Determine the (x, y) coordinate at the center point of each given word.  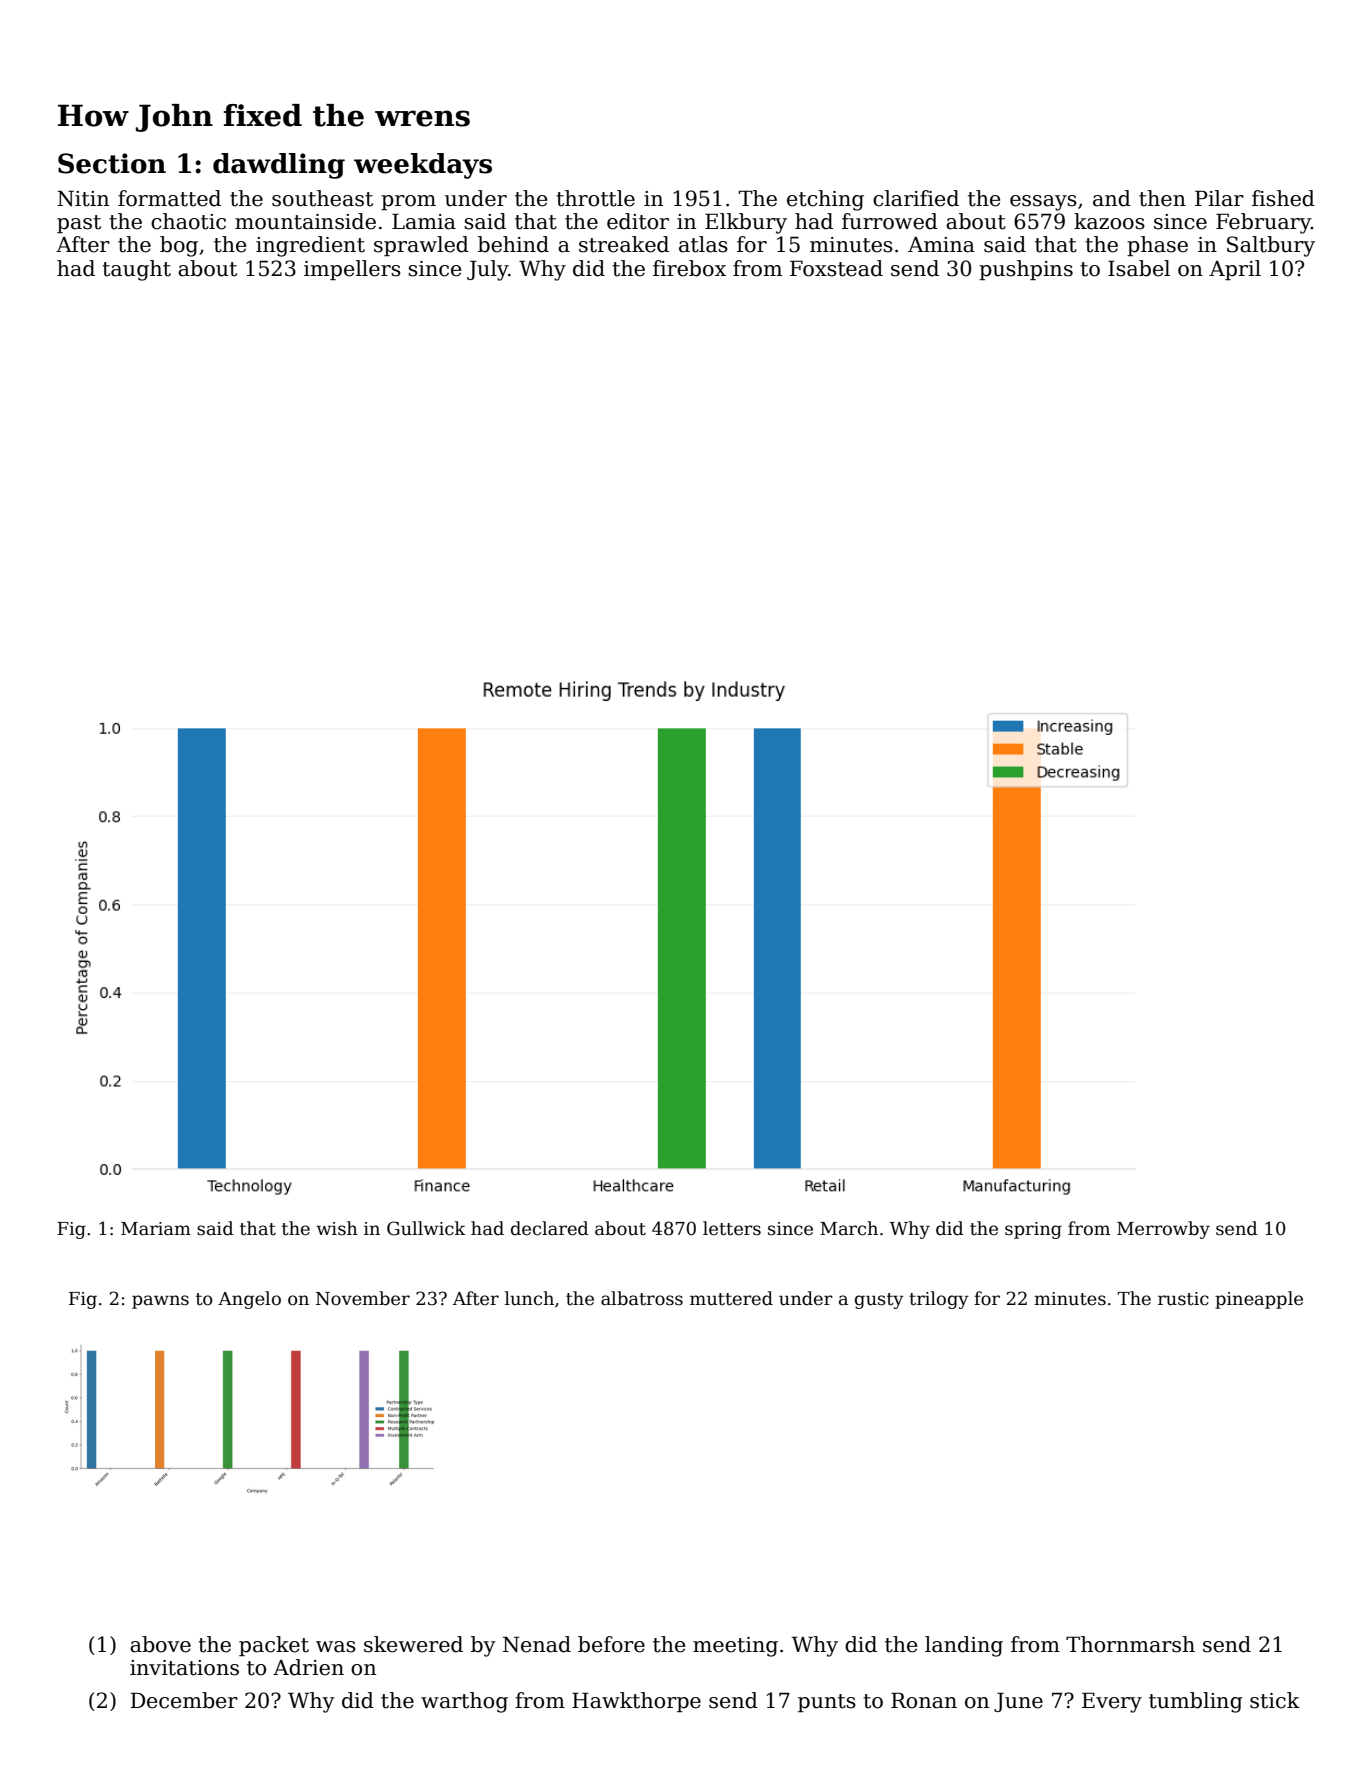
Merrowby (1163, 1230)
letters (732, 1228)
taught (136, 270)
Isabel (1139, 268)
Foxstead (836, 268)
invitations (184, 1668)
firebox (689, 268)
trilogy (939, 1300)
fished (1283, 198)
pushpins (1026, 270)
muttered (731, 1298)
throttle (595, 198)
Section (112, 163)
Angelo (249, 1300)
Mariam (156, 1229)
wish (337, 1228)
